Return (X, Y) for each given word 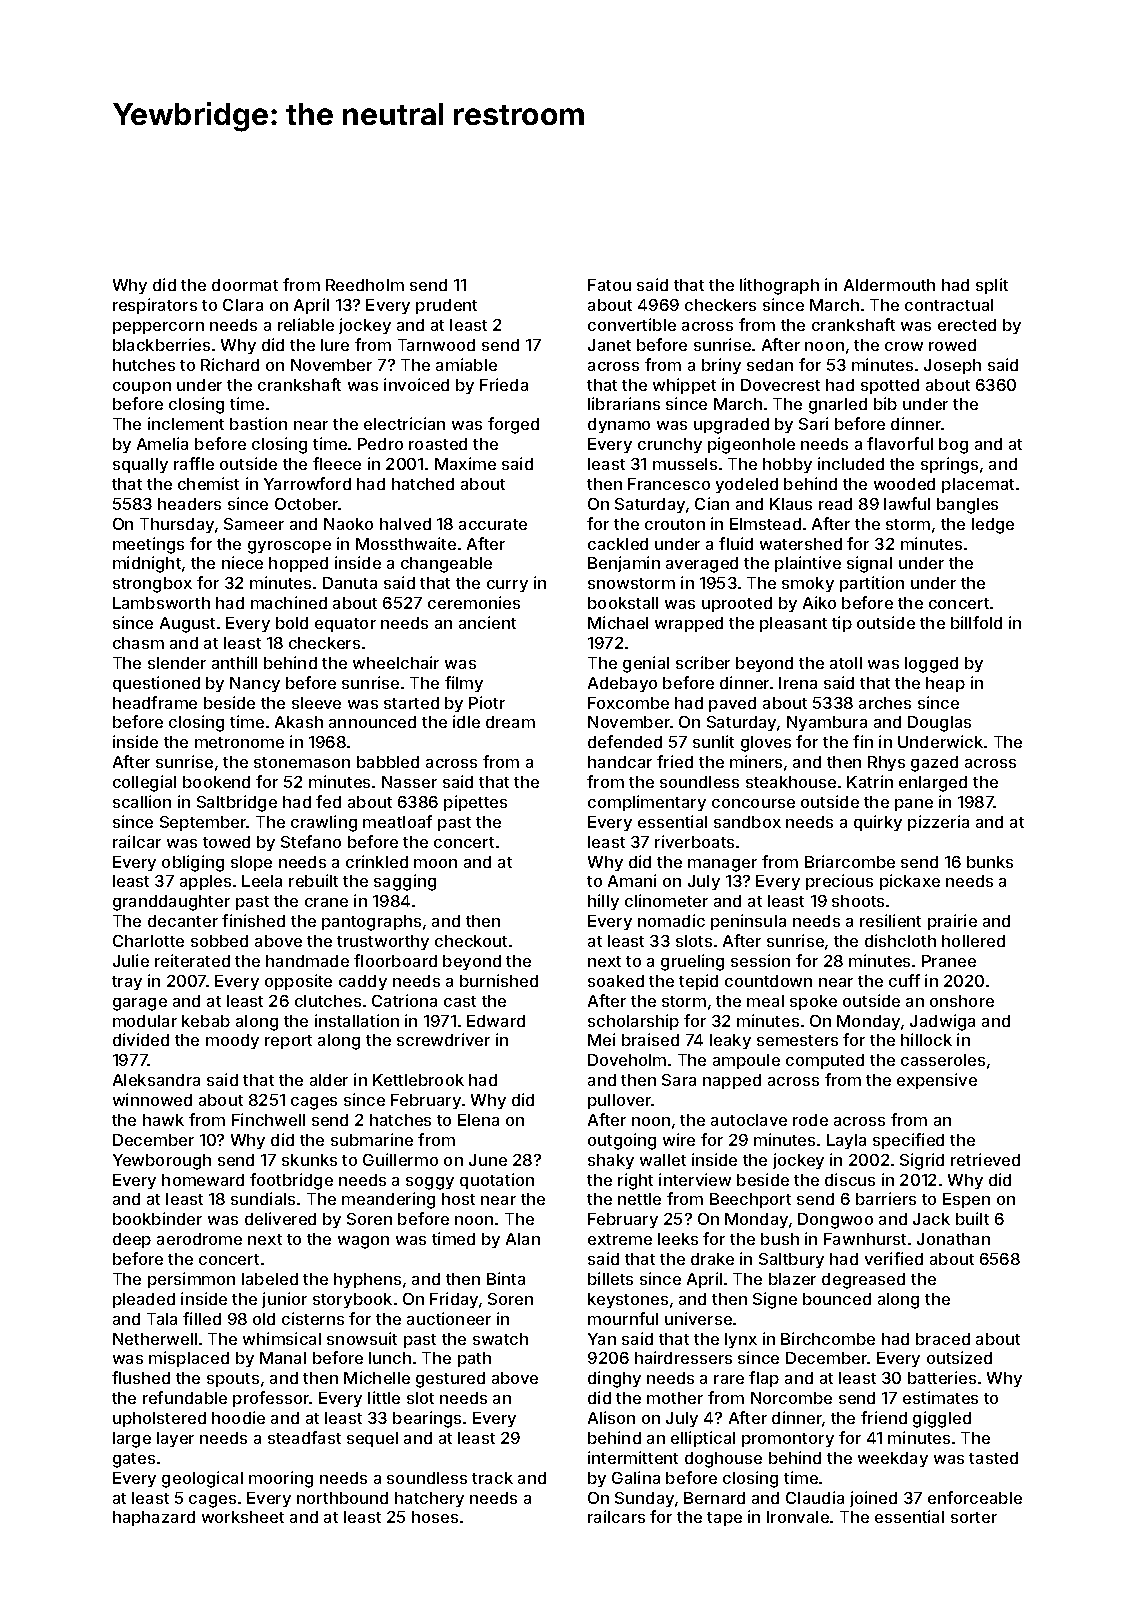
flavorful (900, 443)
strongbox (152, 585)
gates (134, 1460)
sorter (974, 1517)
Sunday (644, 1499)
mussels (685, 464)
